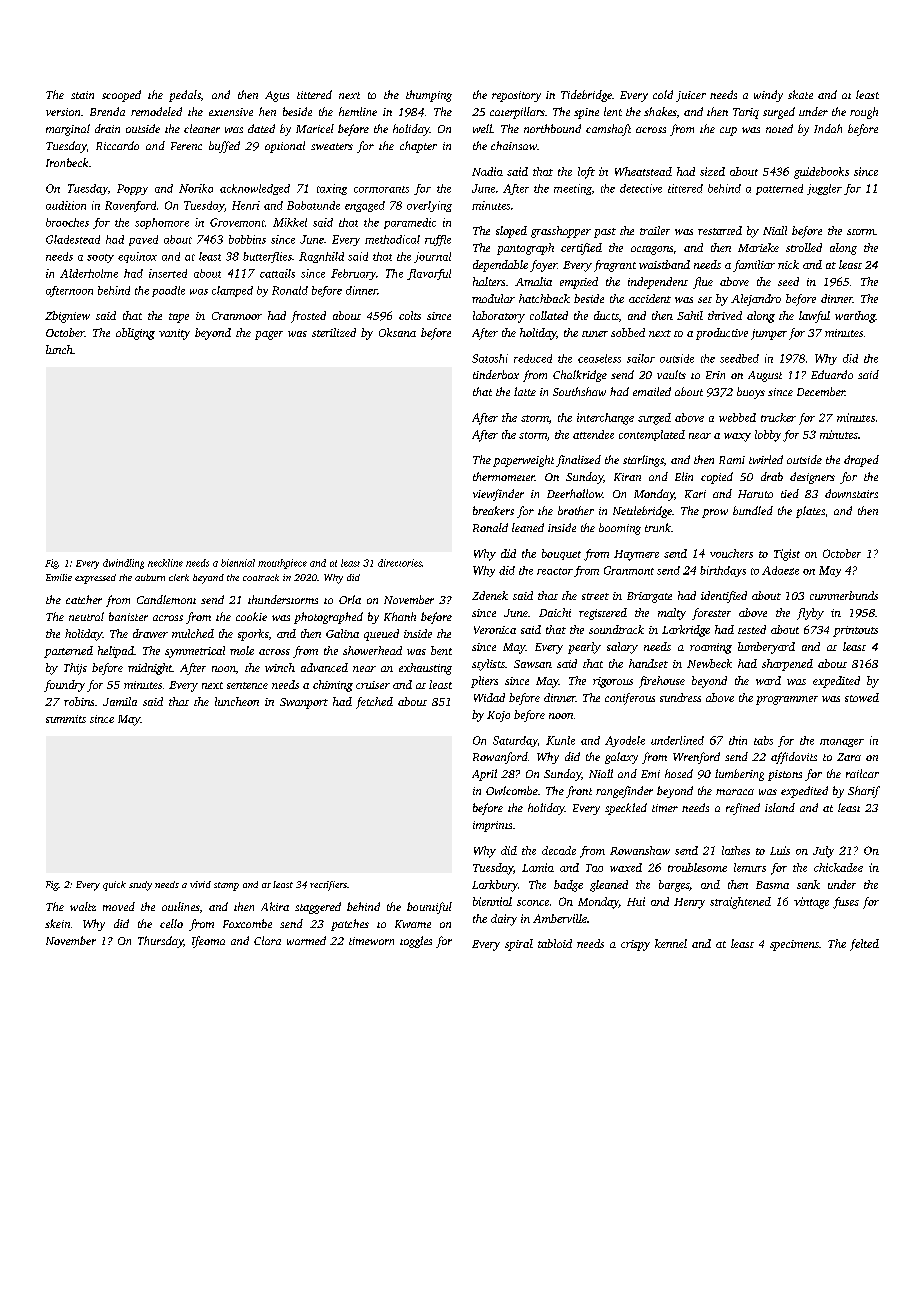  What do you see at coordinates (861, 461) in the screenshot?
I see `draped` at bounding box center [861, 461].
